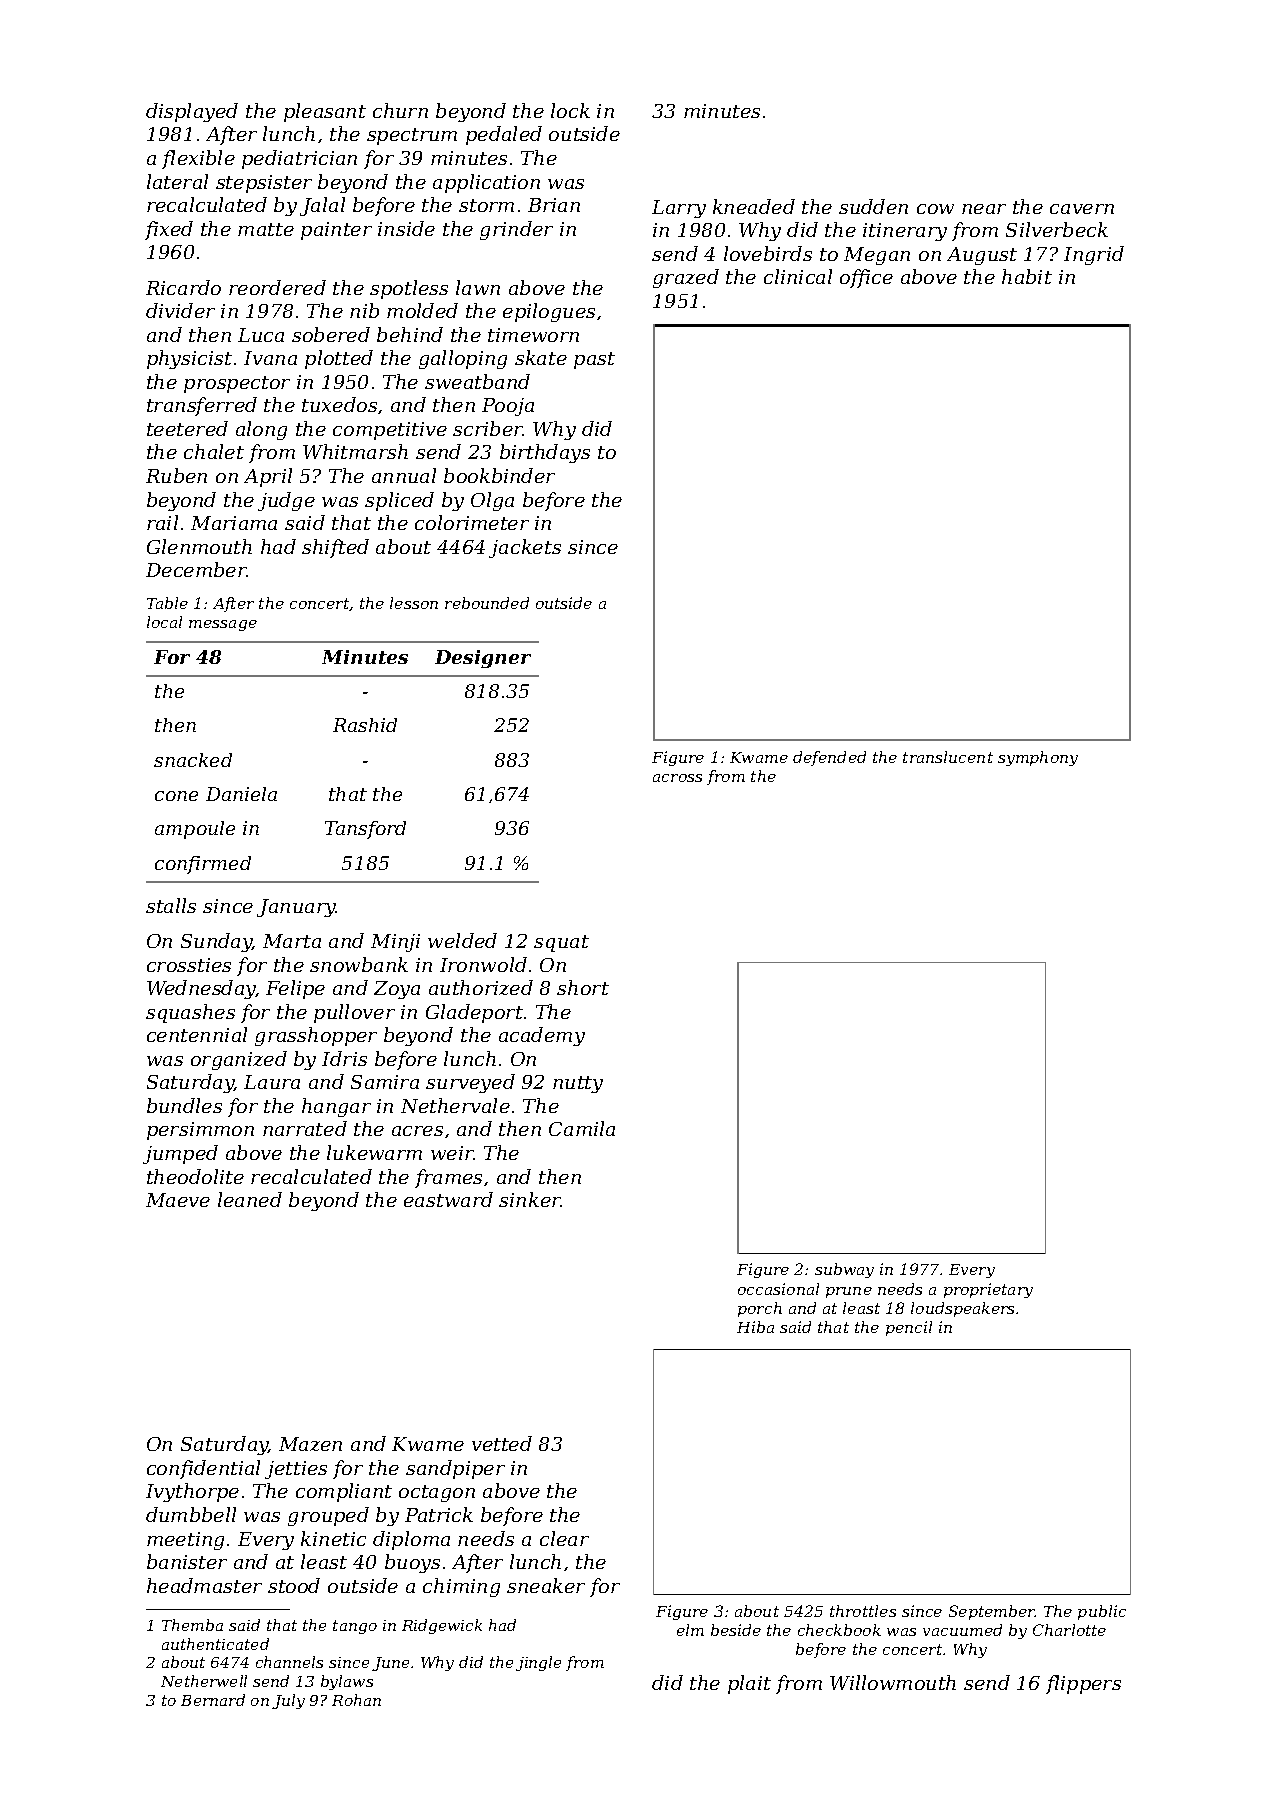 Image resolution: width=1277 pixels, height=1806 pixels. What do you see at coordinates (525, 548) in the page?
I see `jackets` at bounding box center [525, 548].
